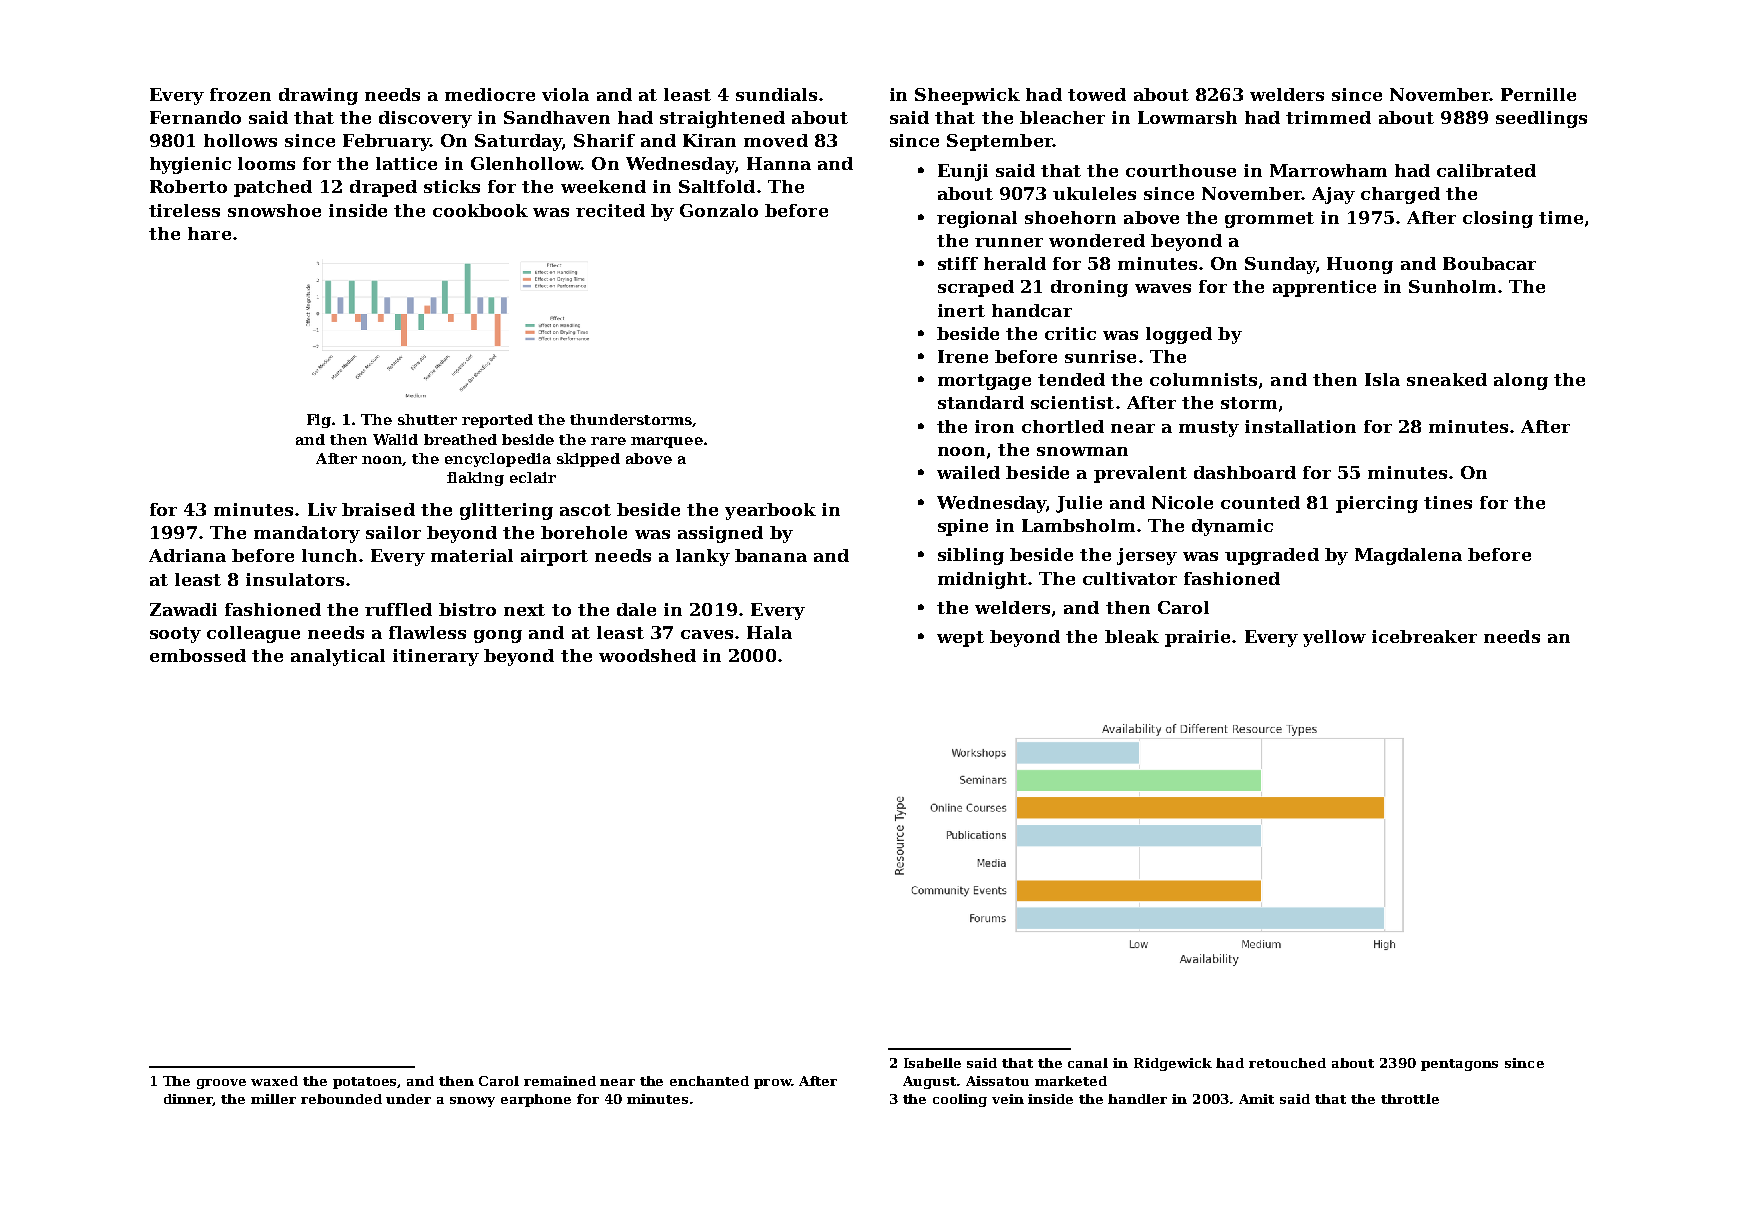  Describe the element at coordinates (1424, 636) in the screenshot. I see `icebreaker` at that location.
